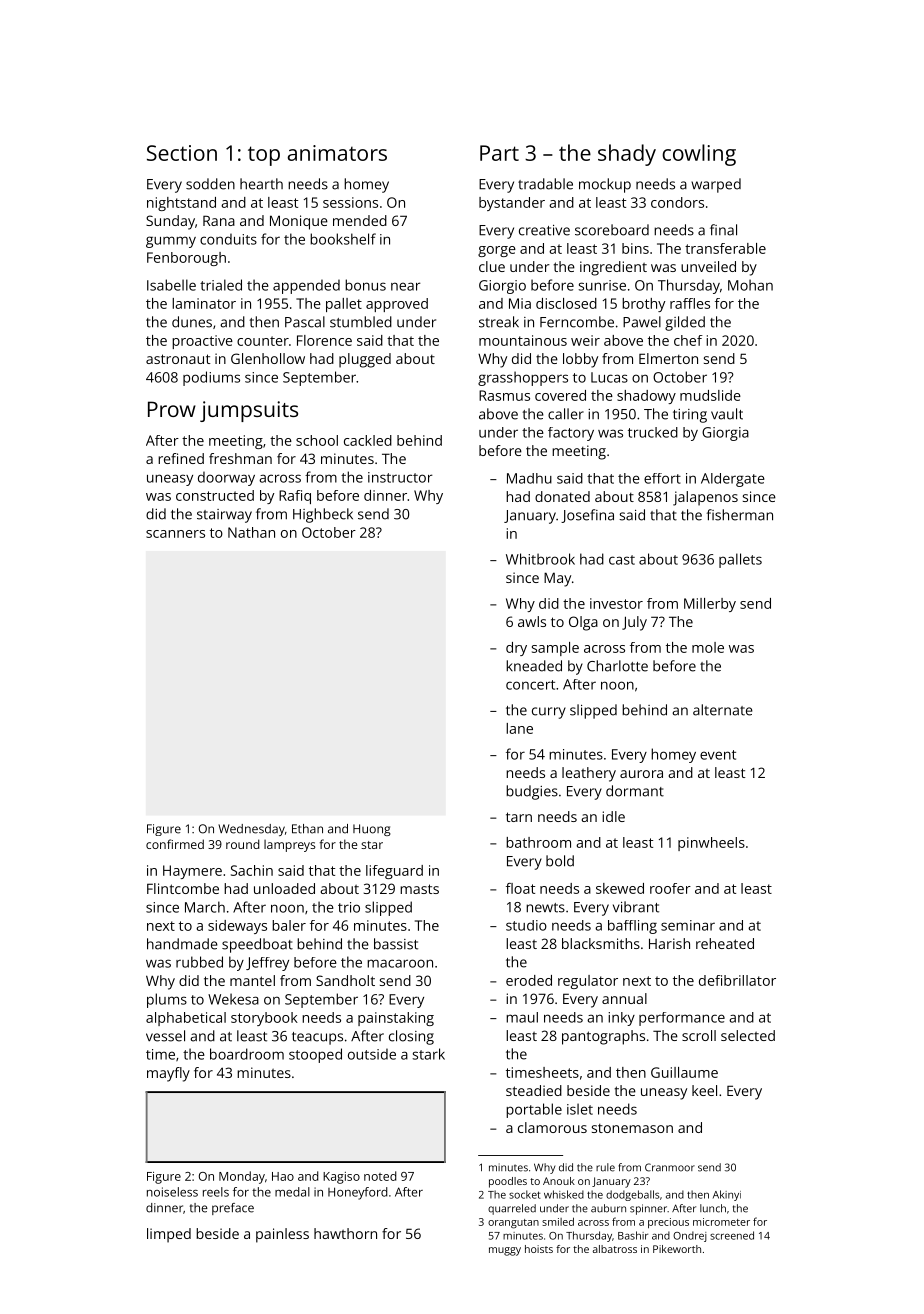 This screenshot has width=924, height=1314. What do you see at coordinates (168, 1074) in the screenshot?
I see `mayfly` at bounding box center [168, 1074].
